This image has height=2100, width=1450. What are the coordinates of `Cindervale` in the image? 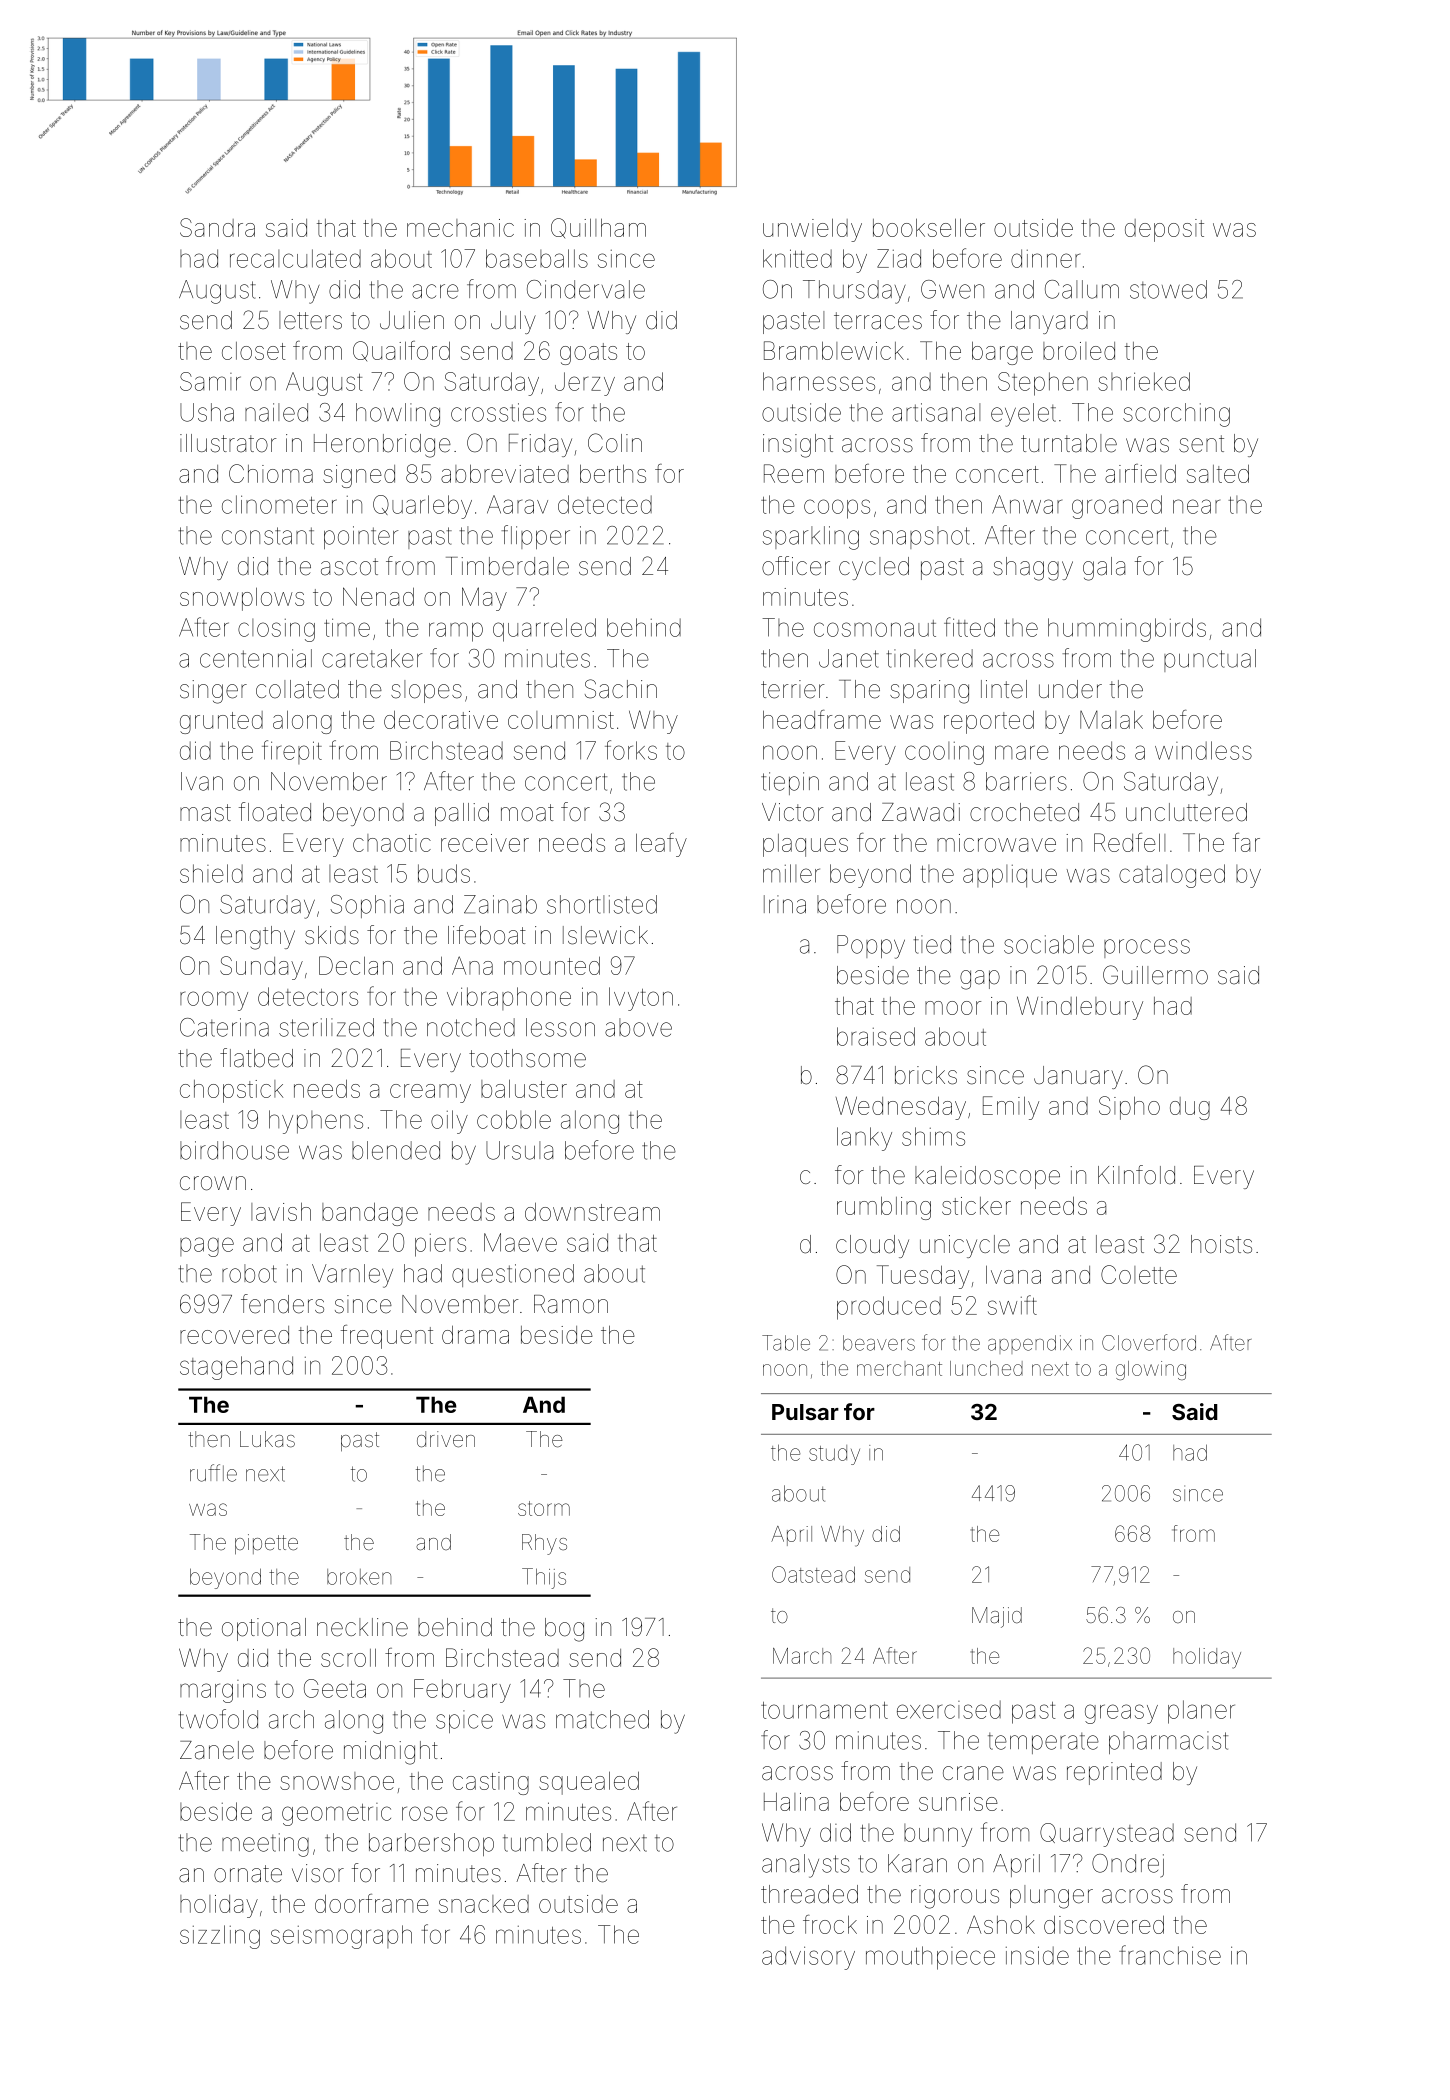 It's located at (586, 289).
